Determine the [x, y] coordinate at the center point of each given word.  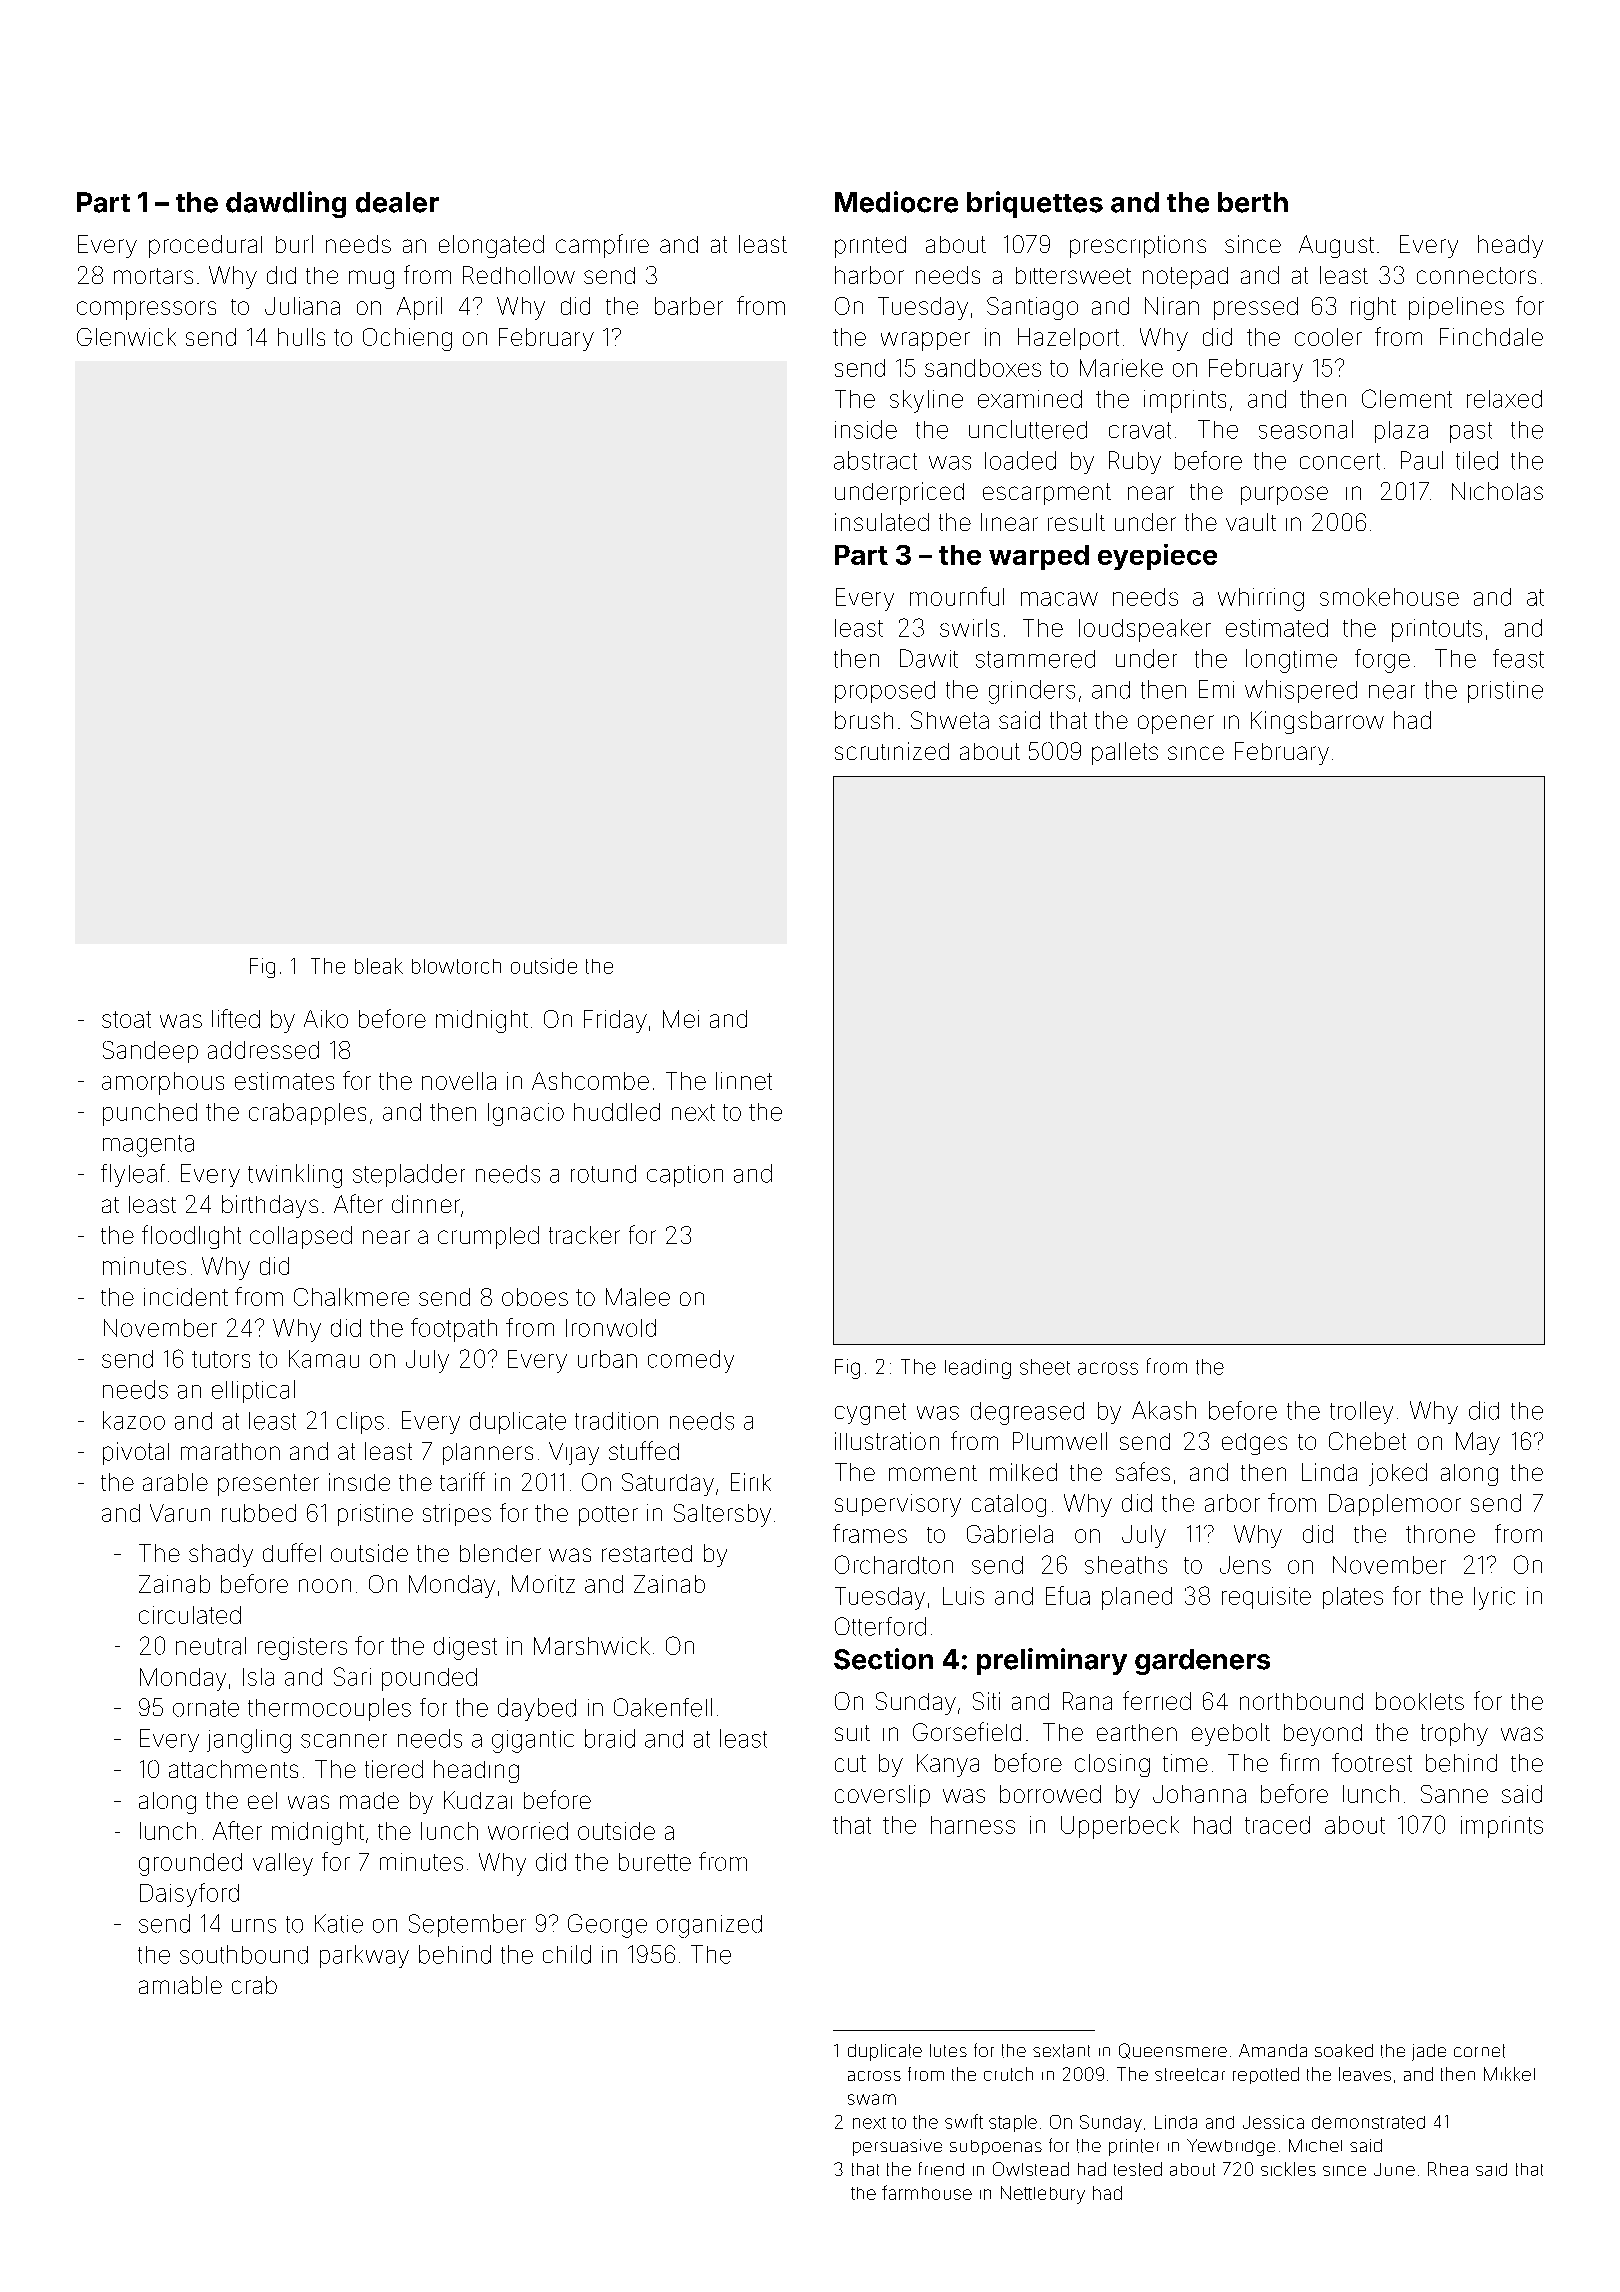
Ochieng [407, 339]
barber [689, 306]
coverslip [882, 1796]
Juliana [302, 306]
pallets [1125, 753]
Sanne [1454, 1794]
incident [186, 1297]
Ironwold [611, 1328]
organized [709, 1926]
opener [1176, 724]
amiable [180, 1985]
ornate [206, 1708]
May [1478, 1443]
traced [1277, 1825]
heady [1510, 246]
